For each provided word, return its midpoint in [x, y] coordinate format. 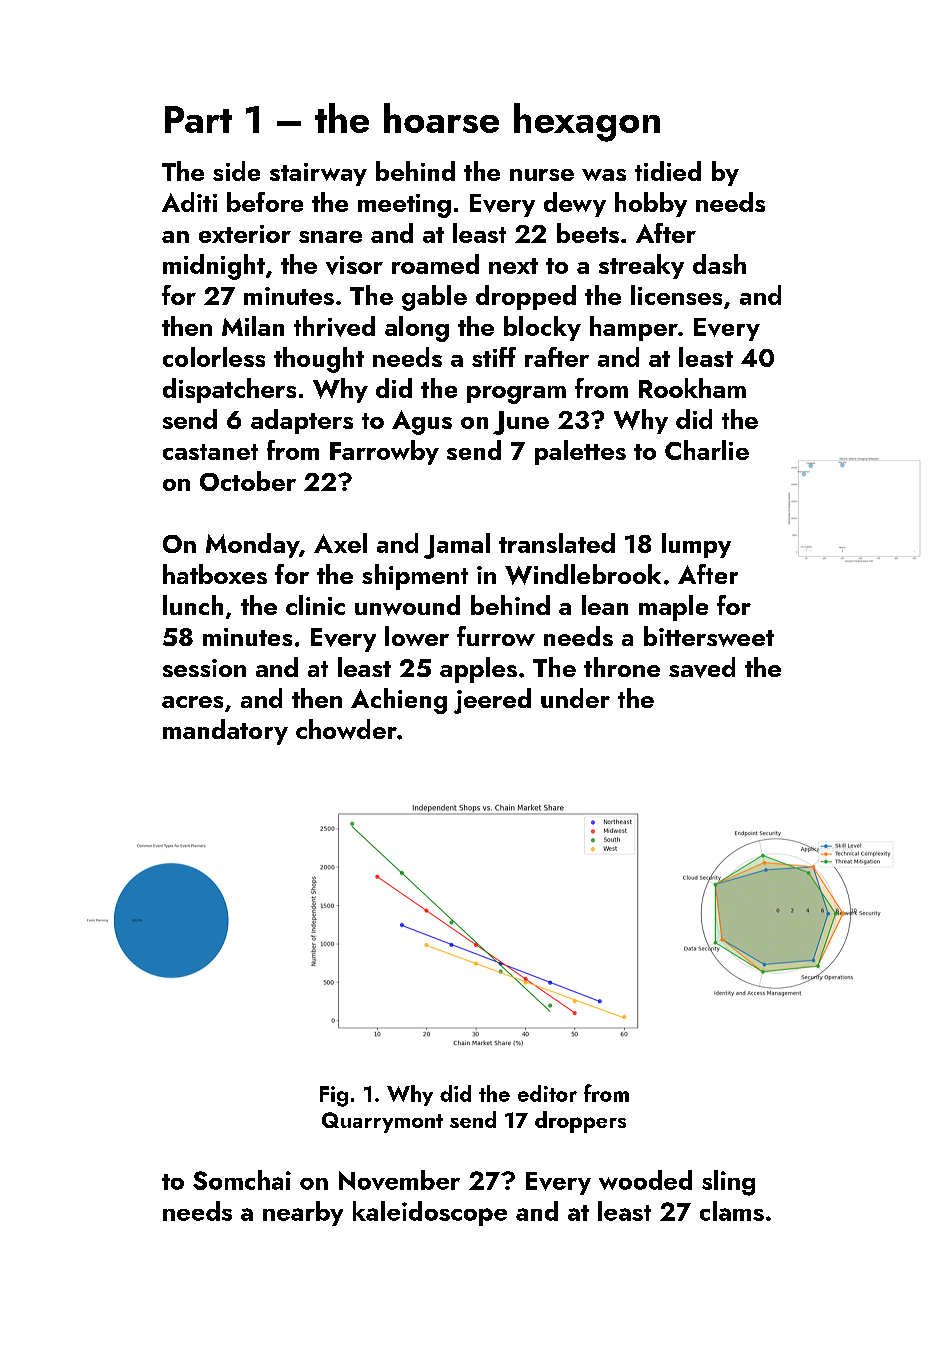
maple [673, 608]
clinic [315, 605]
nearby [303, 1213]
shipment [415, 577]
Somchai [242, 1180]
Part [198, 119]
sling [728, 1183]
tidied [668, 171]
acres [192, 702]
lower [417, 636]
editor [547, 1093]
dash [719, 264]
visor [354, 265]
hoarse [441, 118]
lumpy [696, 545]
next [513, 266]
